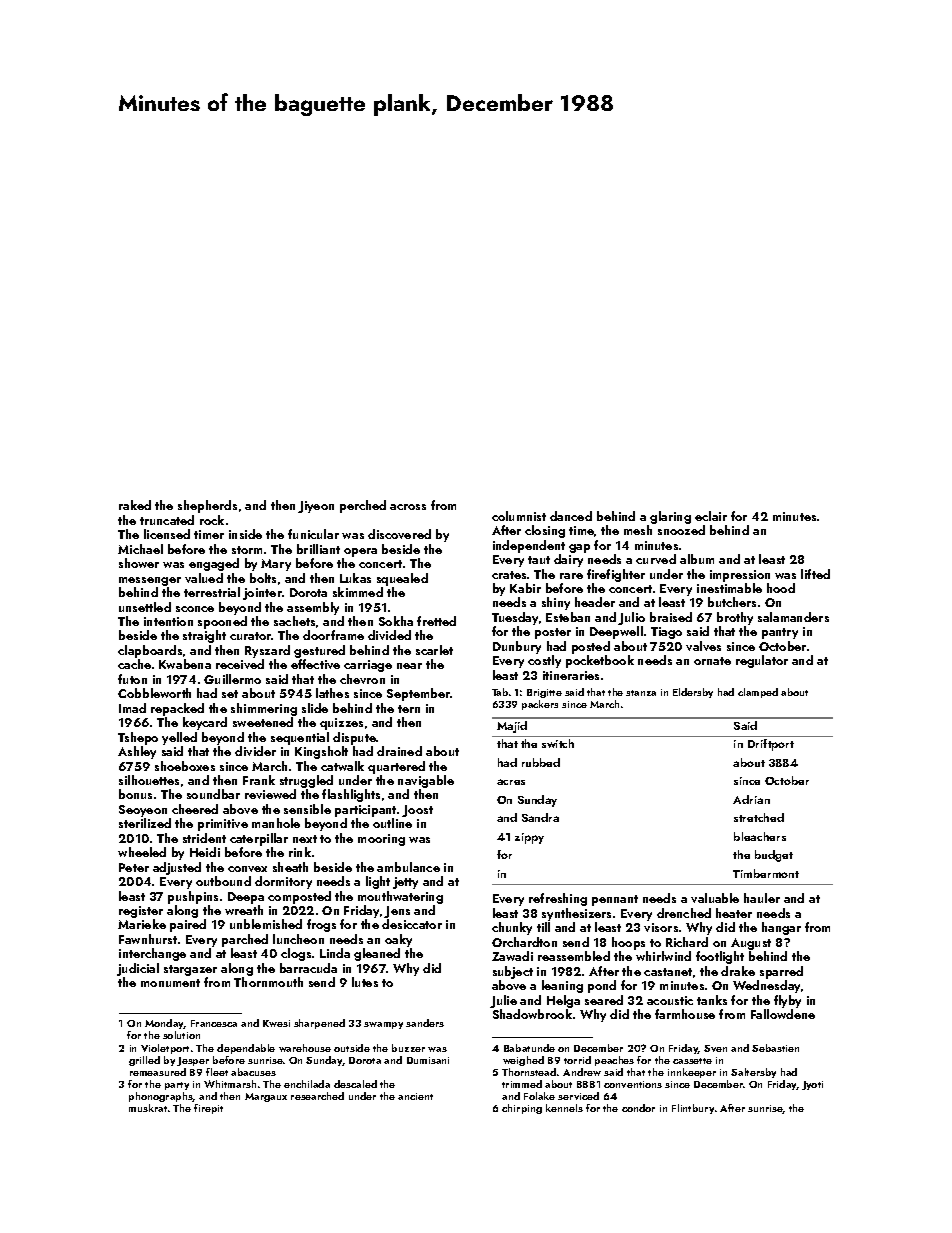 This page has width=952, height=1233. What do you see at coordinates (783, 1014) in the page?
I see `Fallowdene` at bounding box center [783, 1014].
